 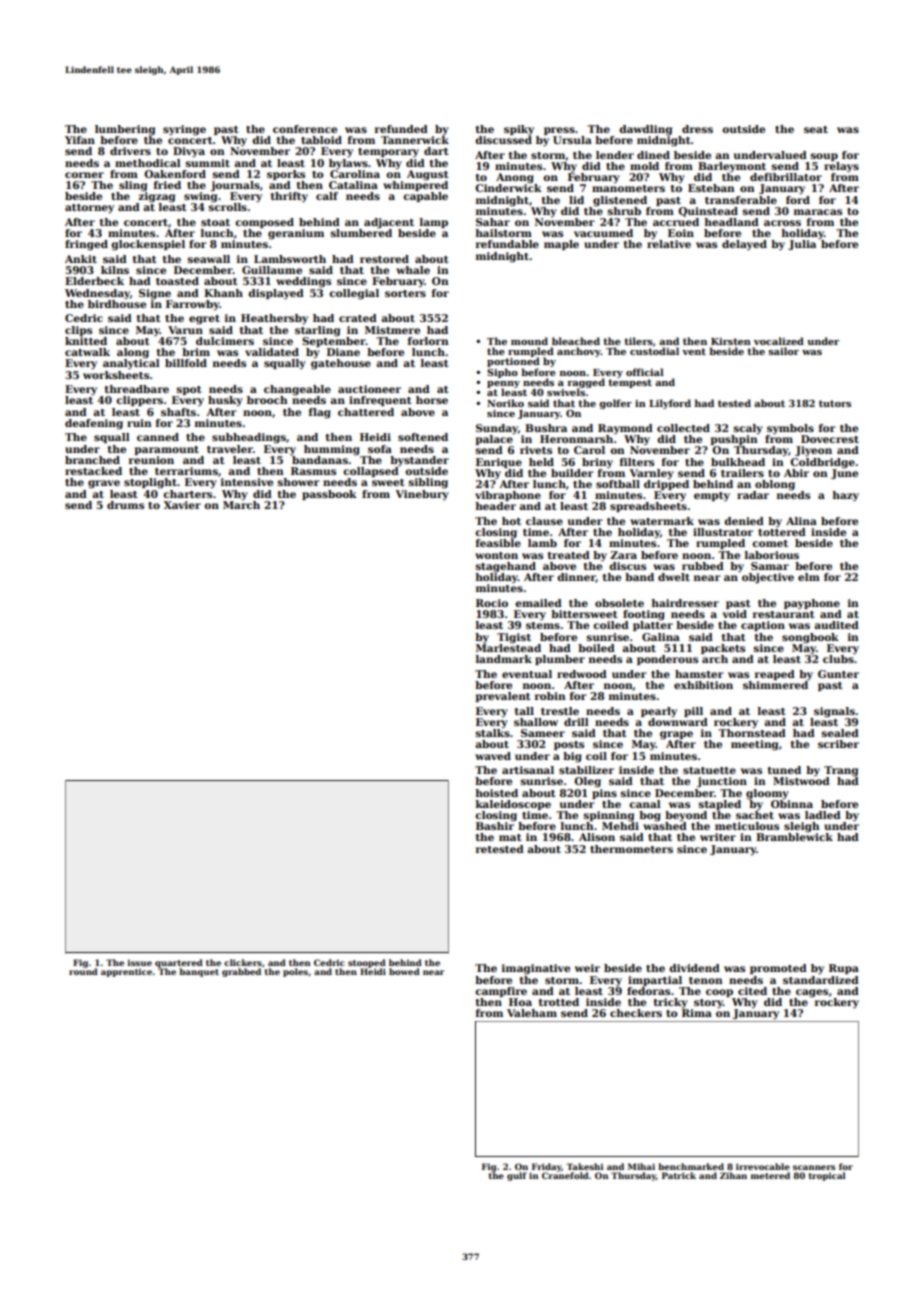 What do you see at coordinates (329, 495) in the image?
I see `passbook` at bounding box center [329, 495].
